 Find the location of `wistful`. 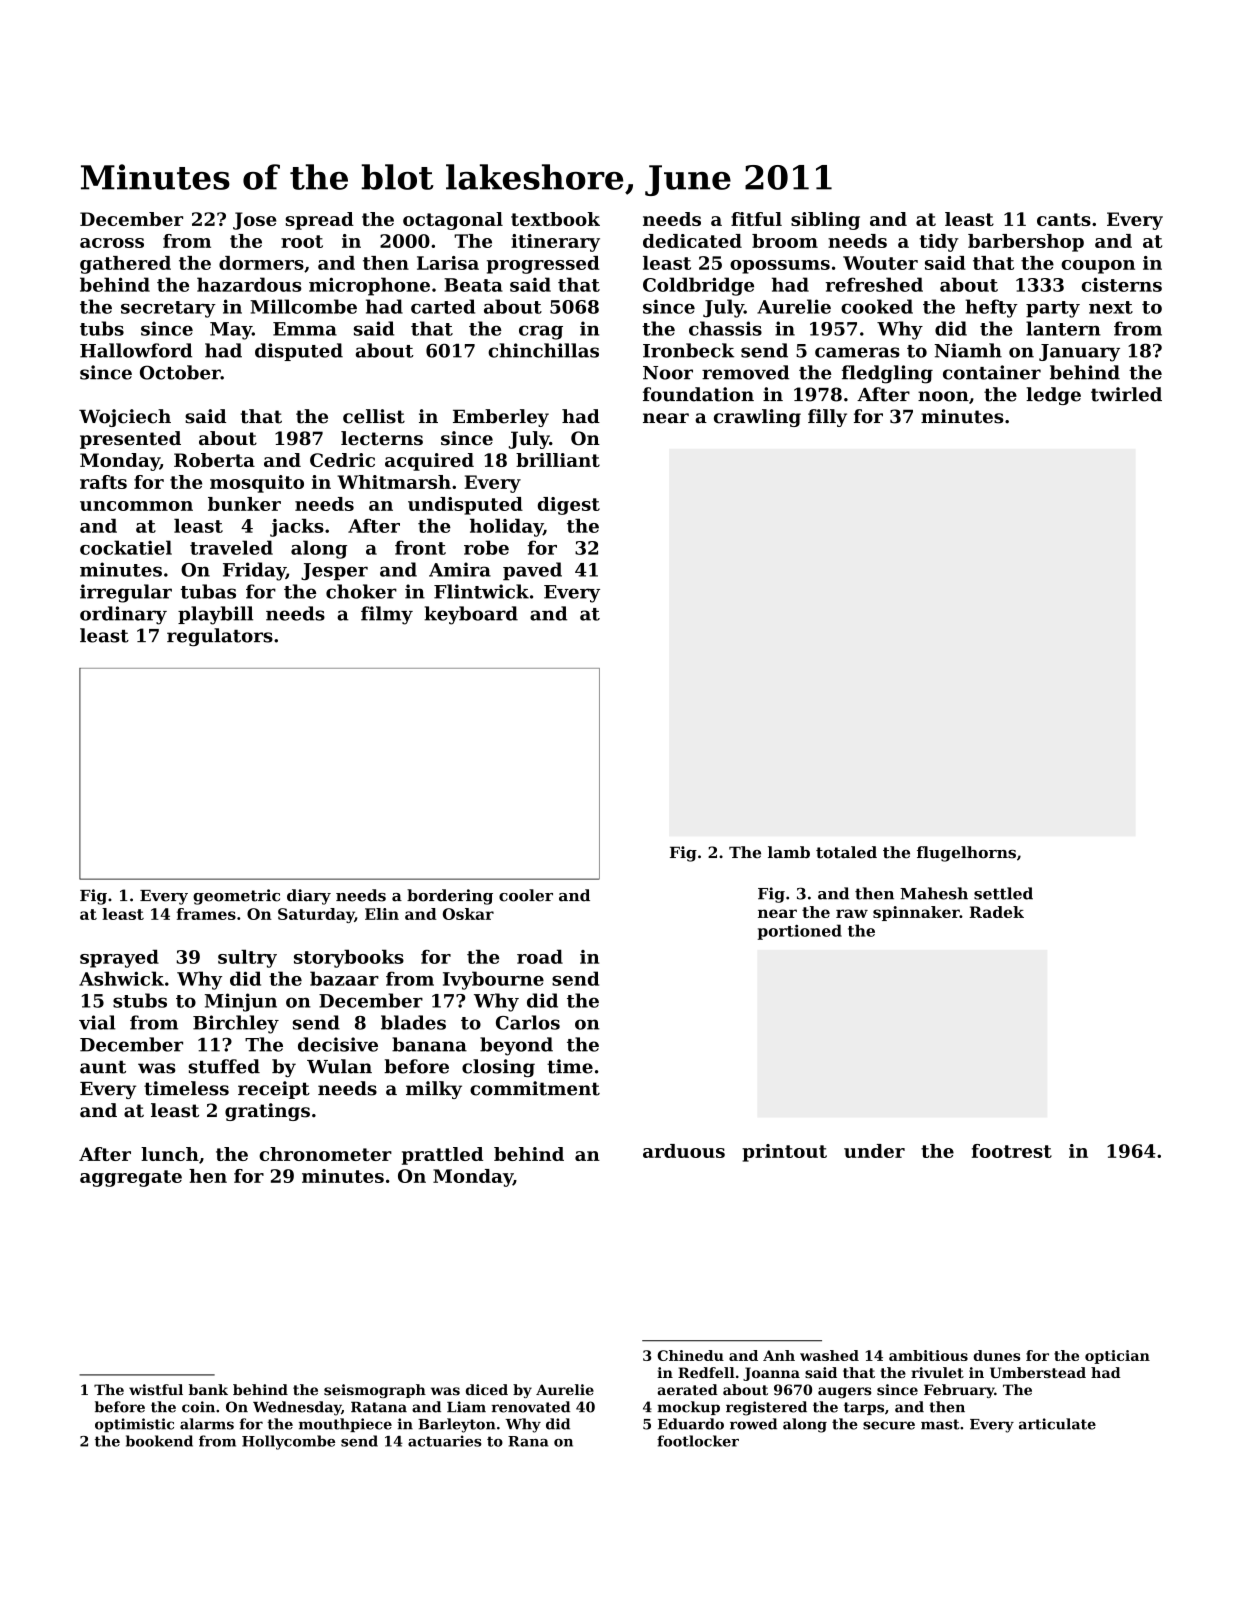

wistful is located at coordinates (156, 1390).
